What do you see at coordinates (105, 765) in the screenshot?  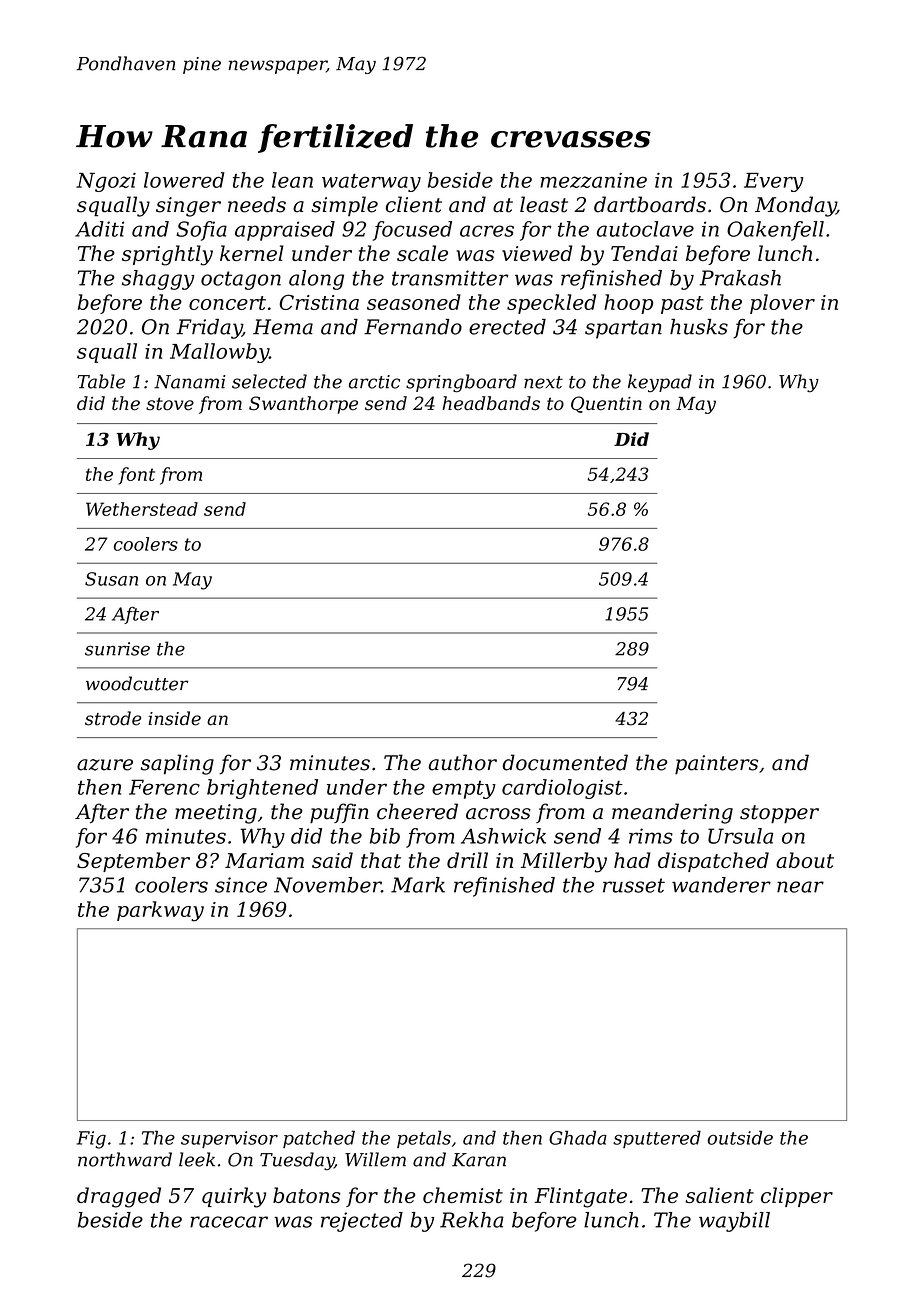 I see `azure` at bounding box center [105, 765].
